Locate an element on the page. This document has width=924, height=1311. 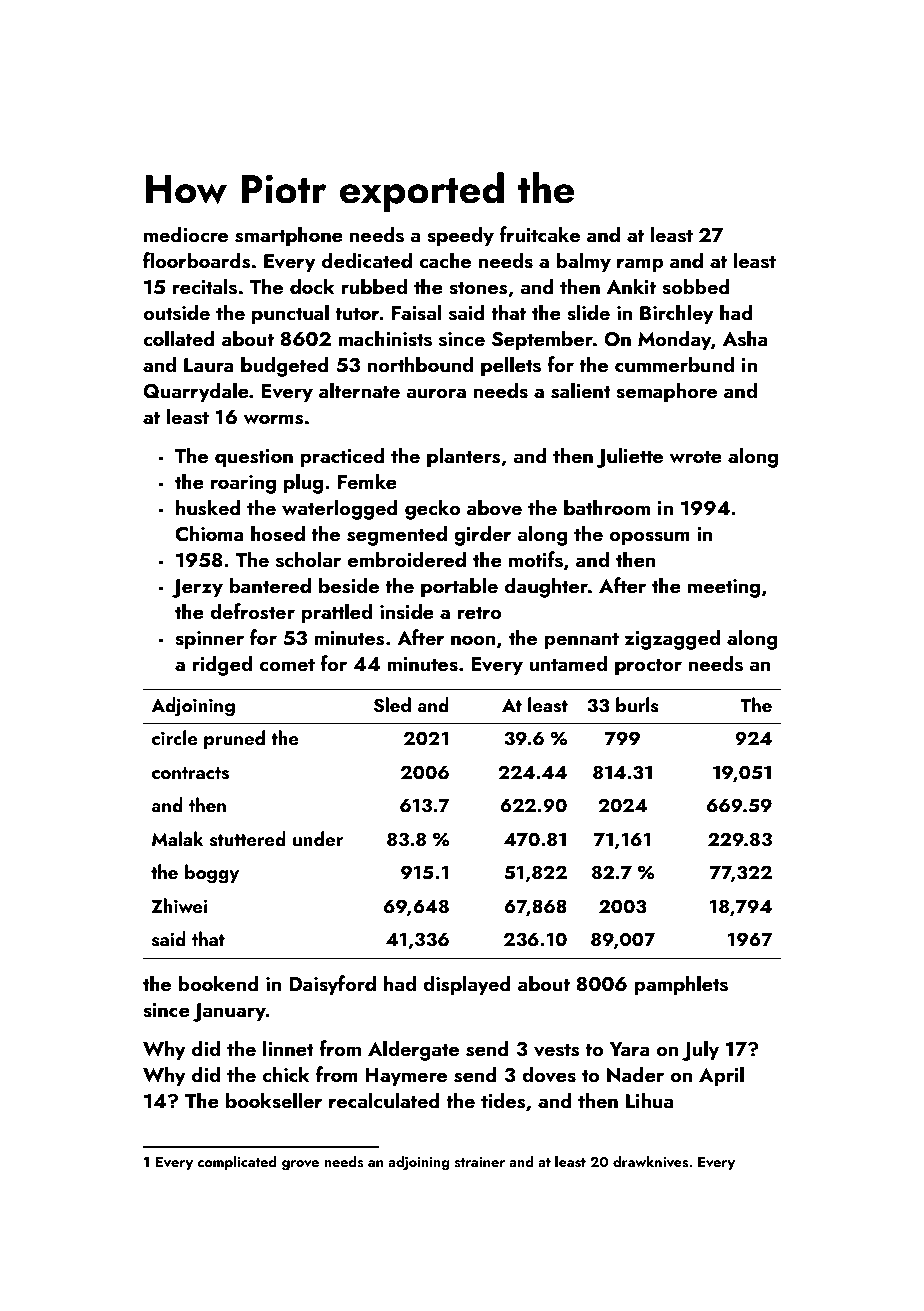
meeting is located at coordinates (724, 588).
